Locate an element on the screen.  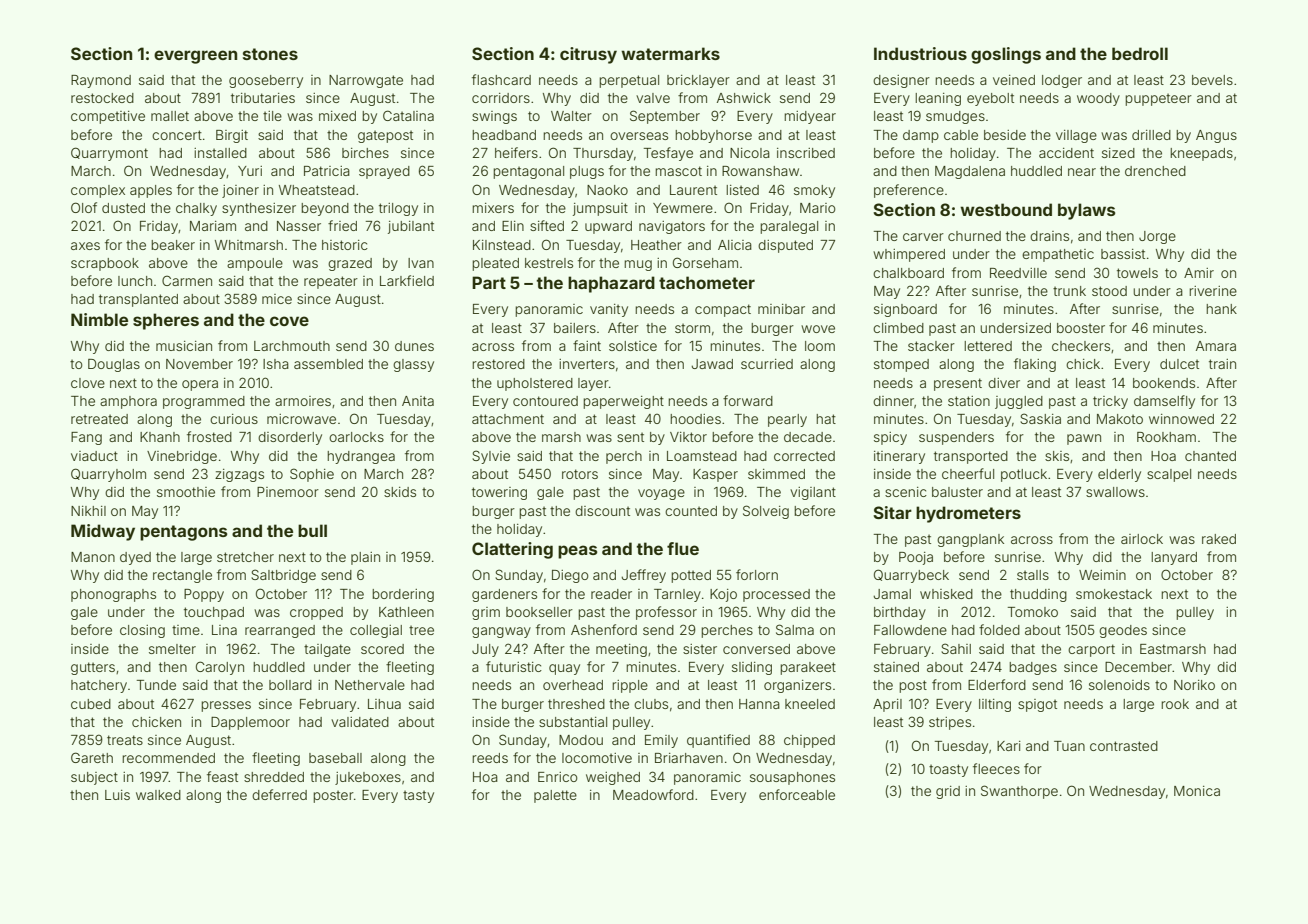
Raymond is located at coordinates (101, 81).
